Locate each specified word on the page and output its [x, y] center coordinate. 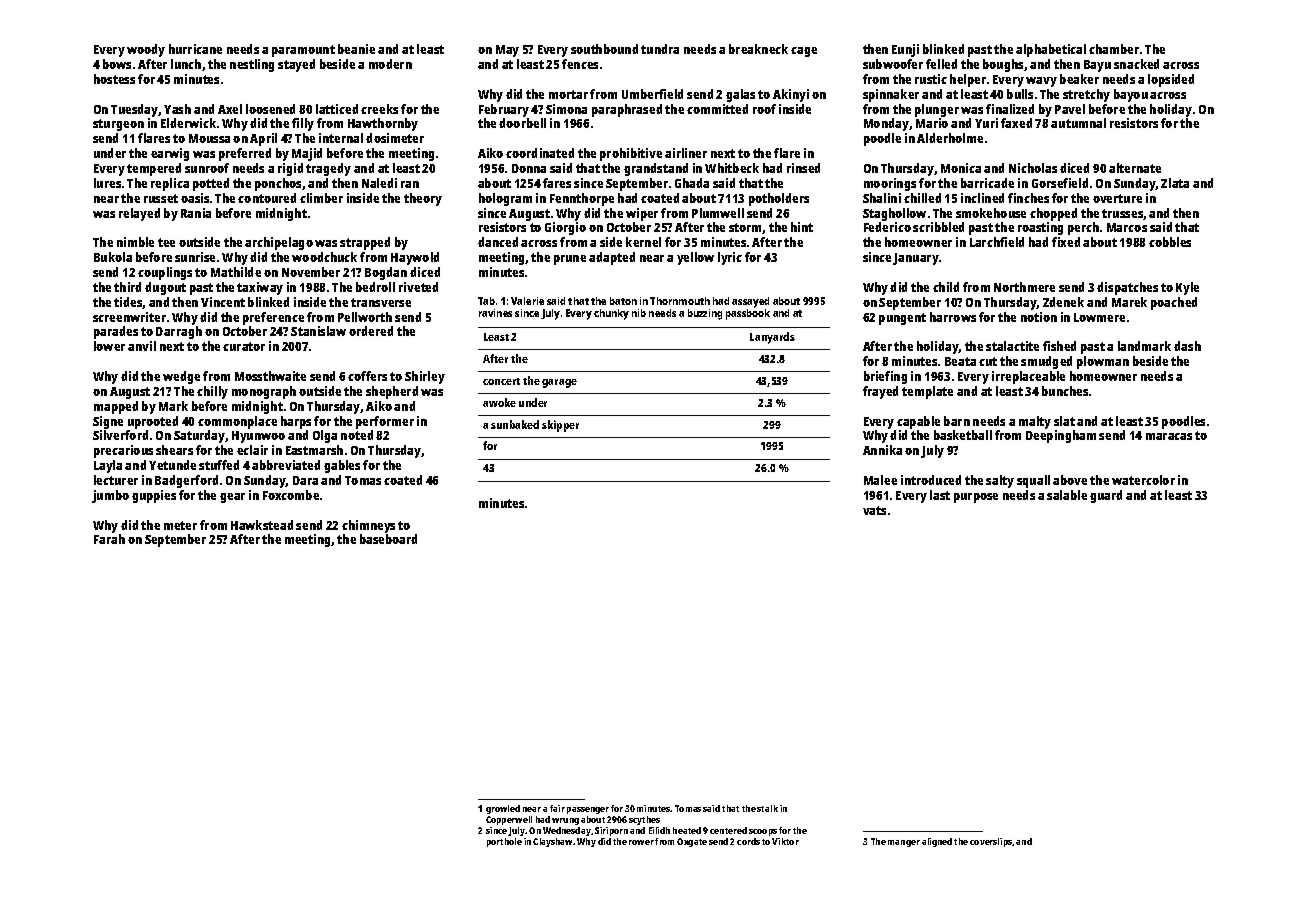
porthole [504, 842]
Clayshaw [552, 842]
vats [874, 510]
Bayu [1097, 66]
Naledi [379, 183]
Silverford [120, 435]
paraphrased [627, 110]
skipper [560, 426]
